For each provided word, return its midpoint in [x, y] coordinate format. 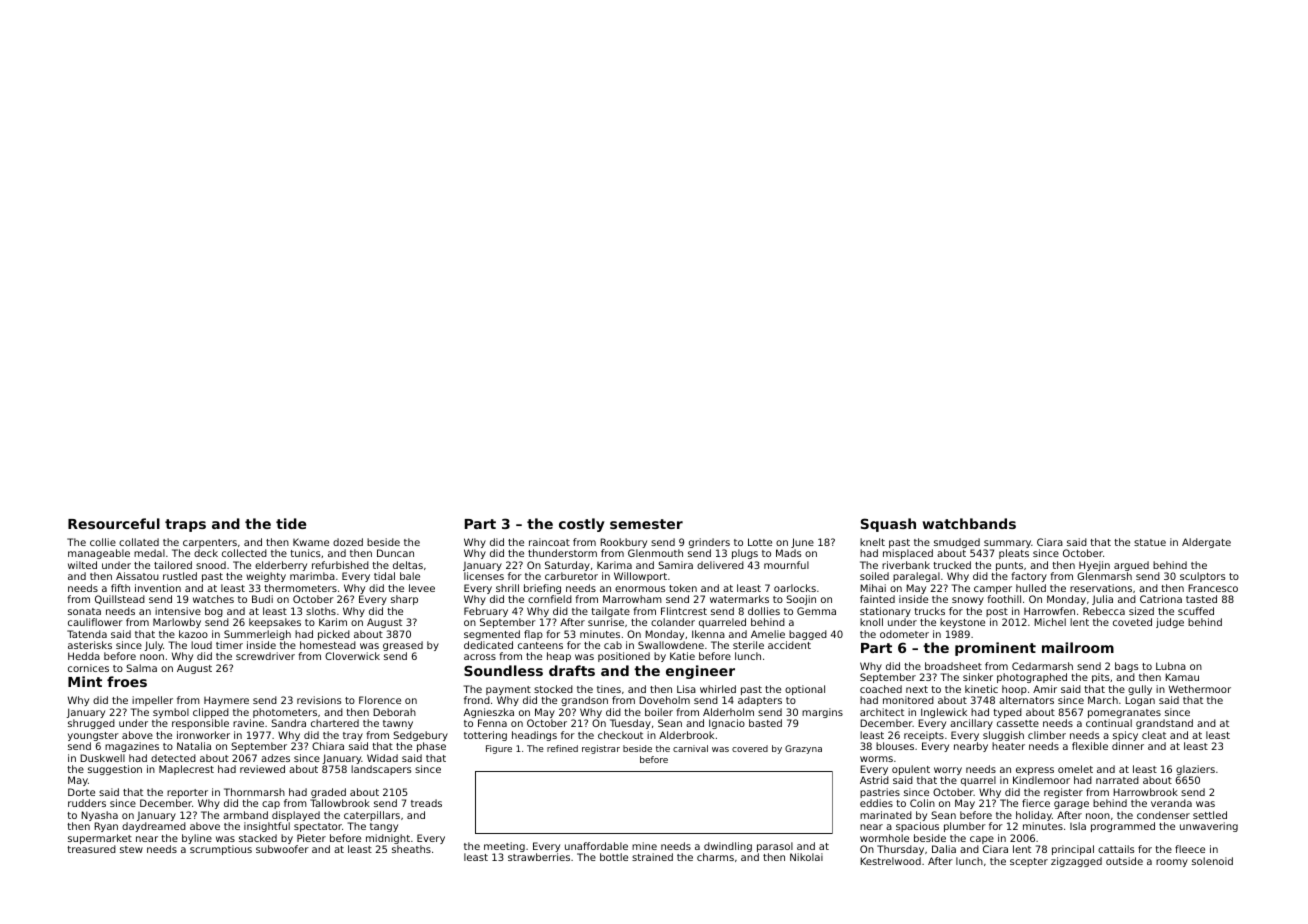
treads [426, 803]
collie [103, 542]
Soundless [503, 670]
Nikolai [806, 857]
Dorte [81, 792]
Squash [888, 525]
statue [1150, 542]
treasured [91, 849]
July [154, 646]
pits [1100, 678]
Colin [922, 803]
